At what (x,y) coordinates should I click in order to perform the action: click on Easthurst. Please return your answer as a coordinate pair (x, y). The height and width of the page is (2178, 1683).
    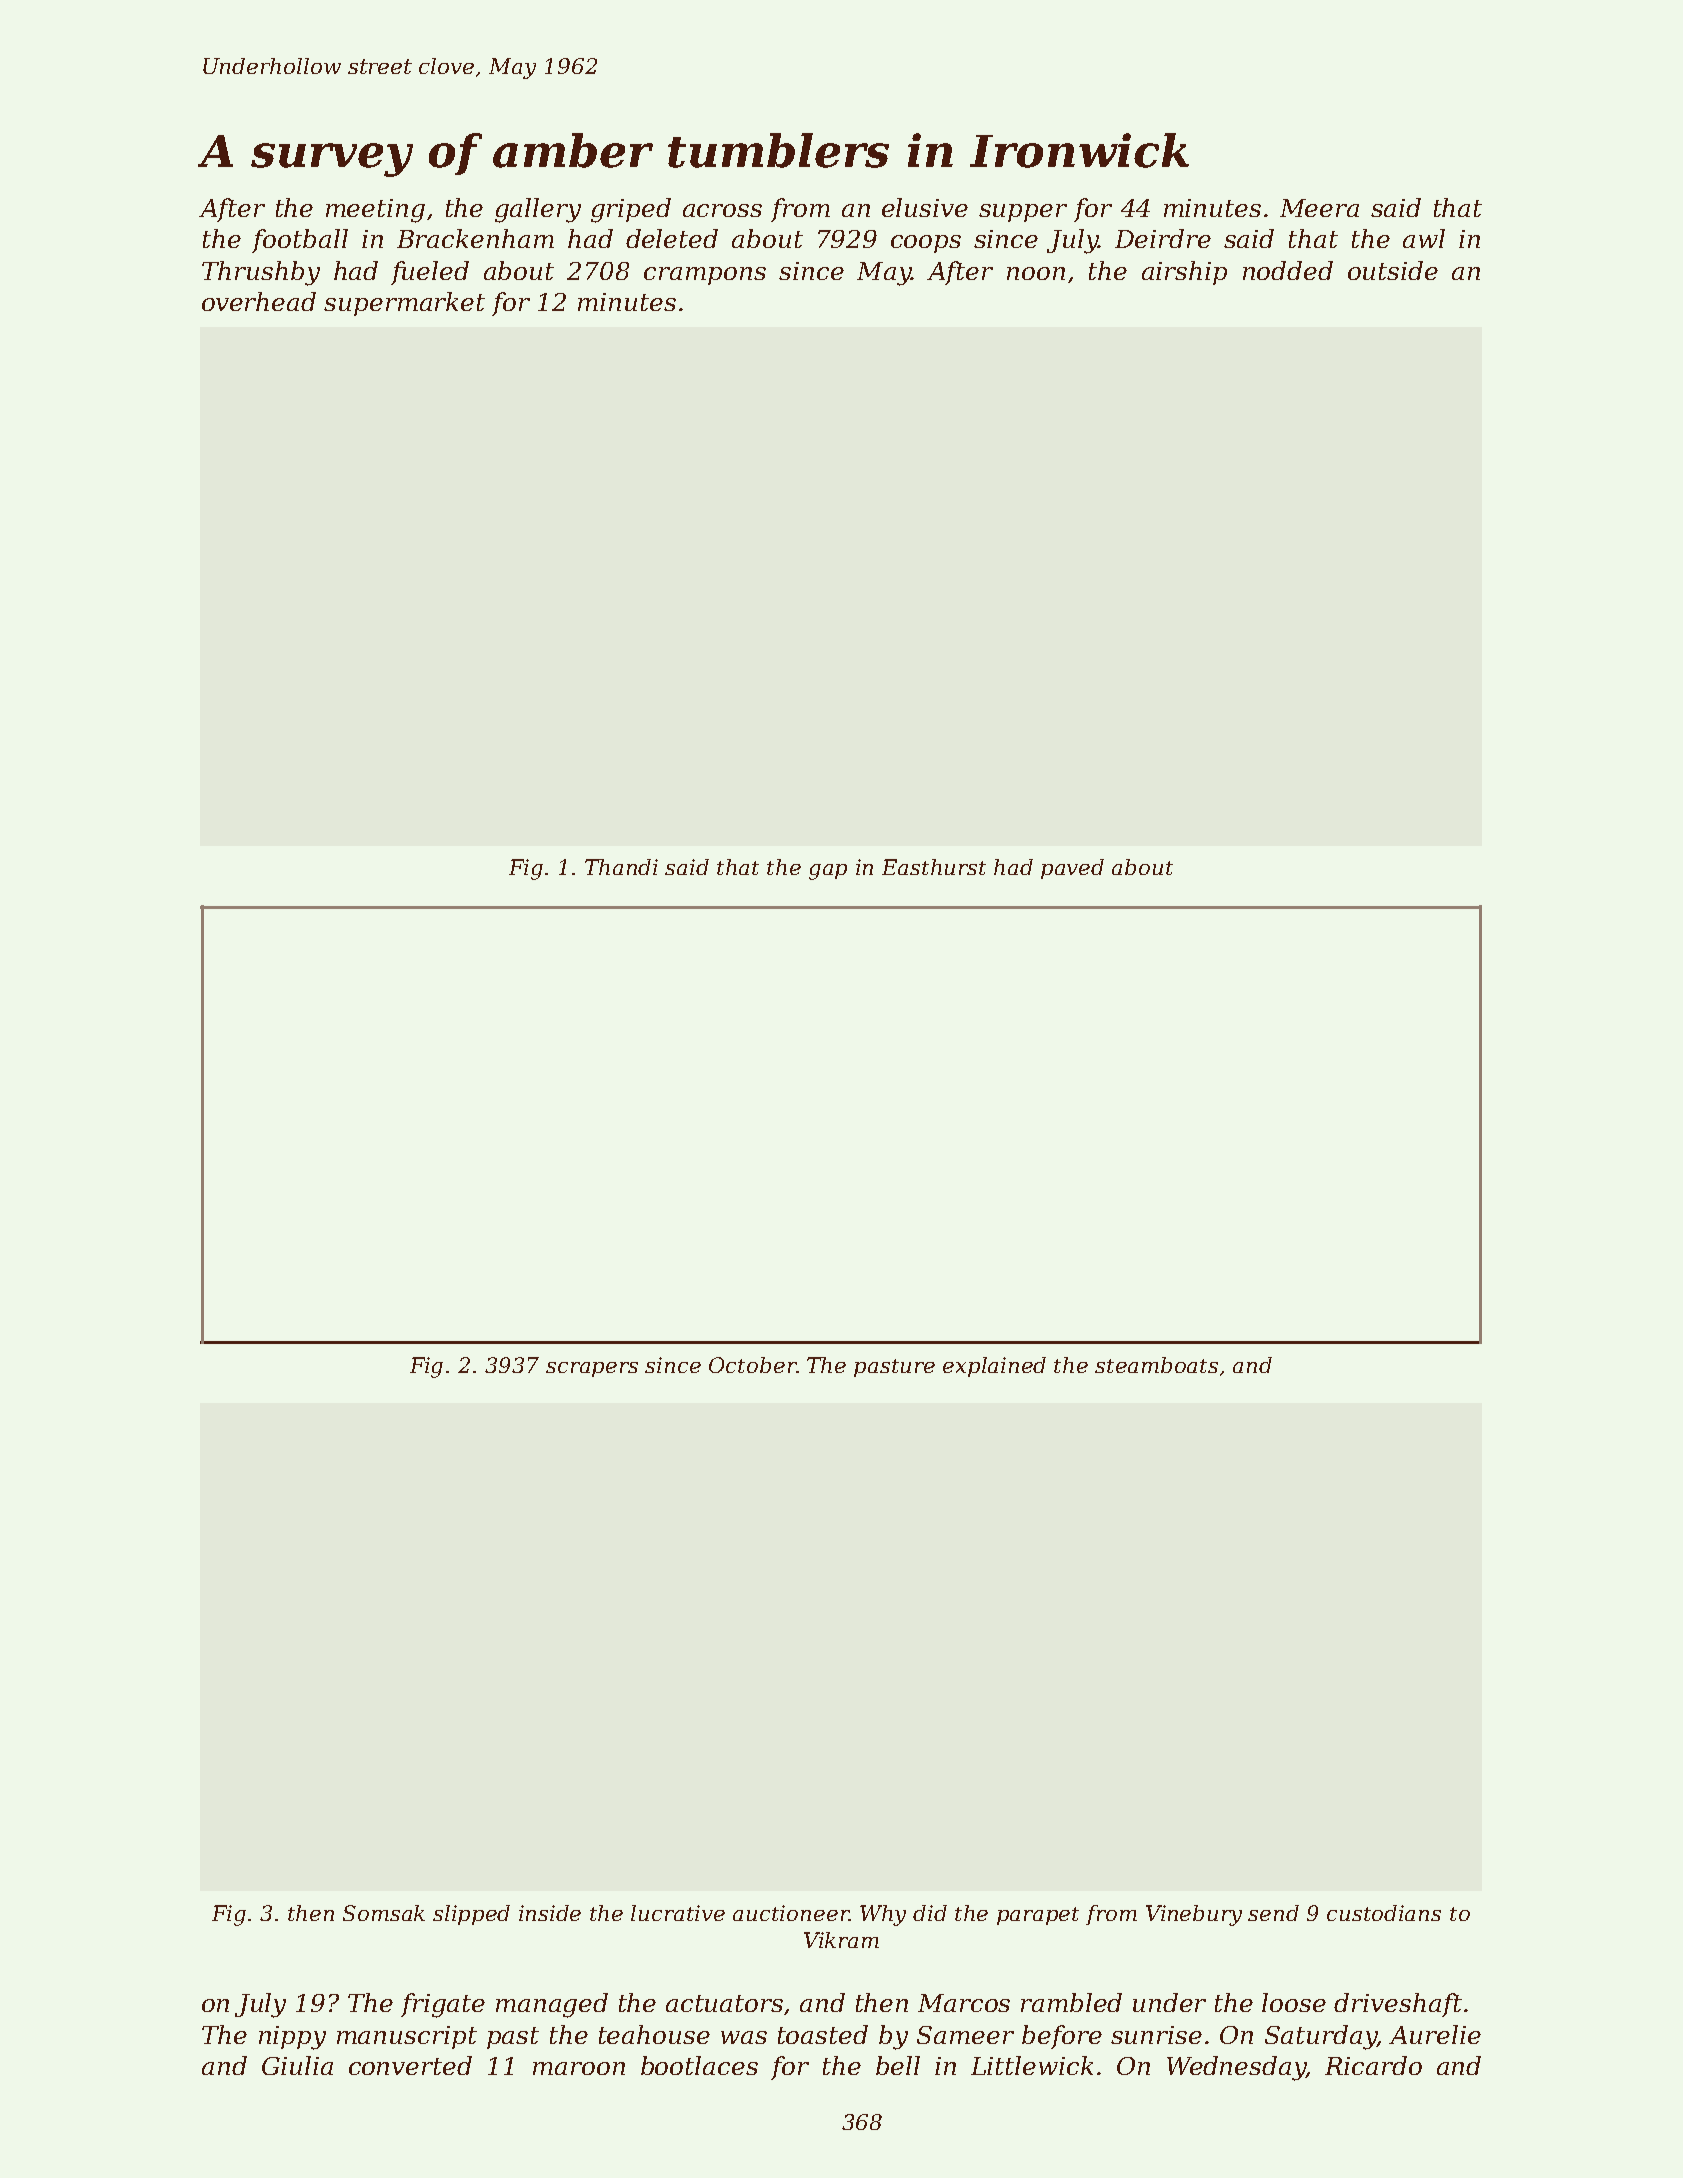
    Looking at the image, I should click on (934, 867).
